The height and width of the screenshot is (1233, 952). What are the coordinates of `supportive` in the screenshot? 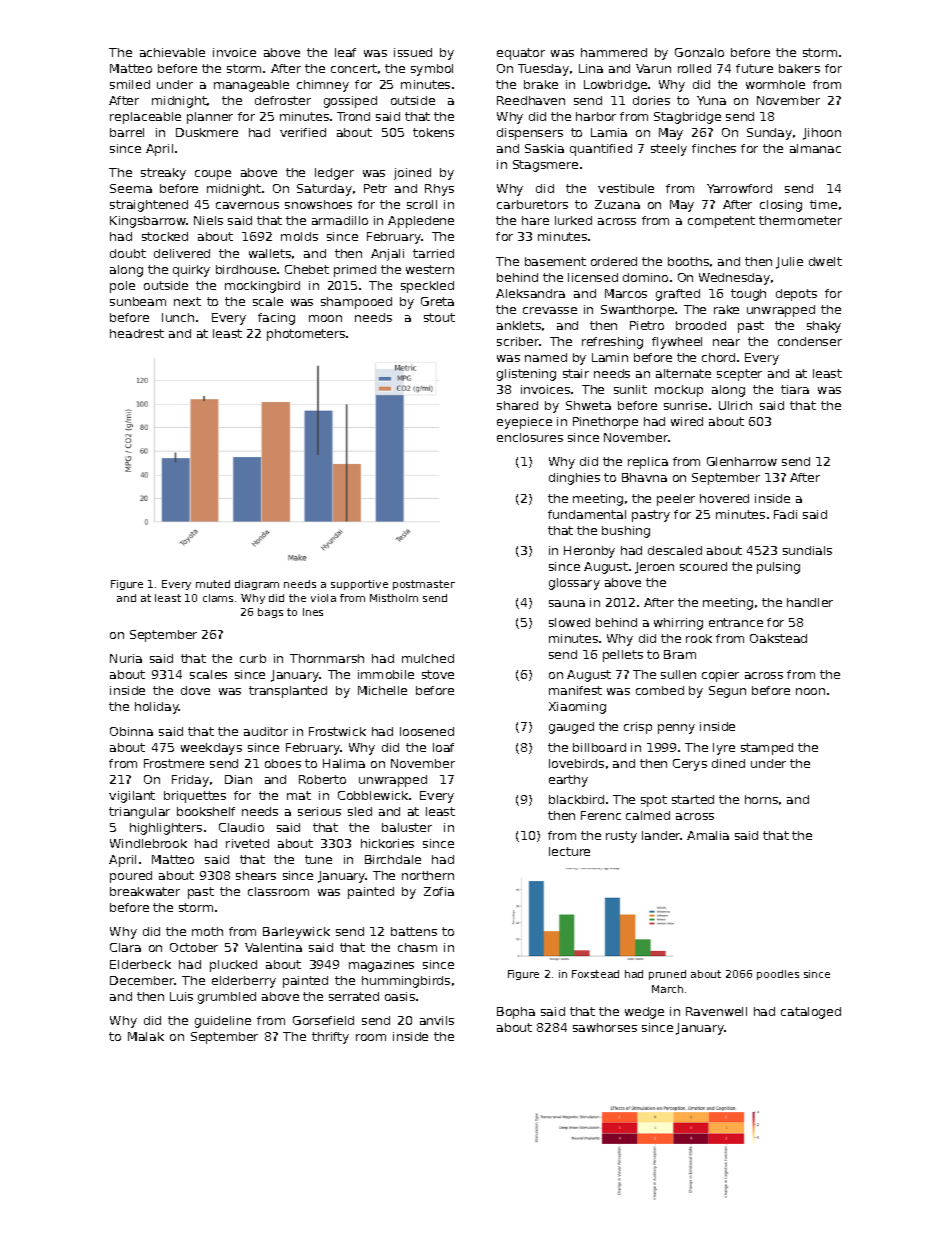 It's located at (359, 585).
